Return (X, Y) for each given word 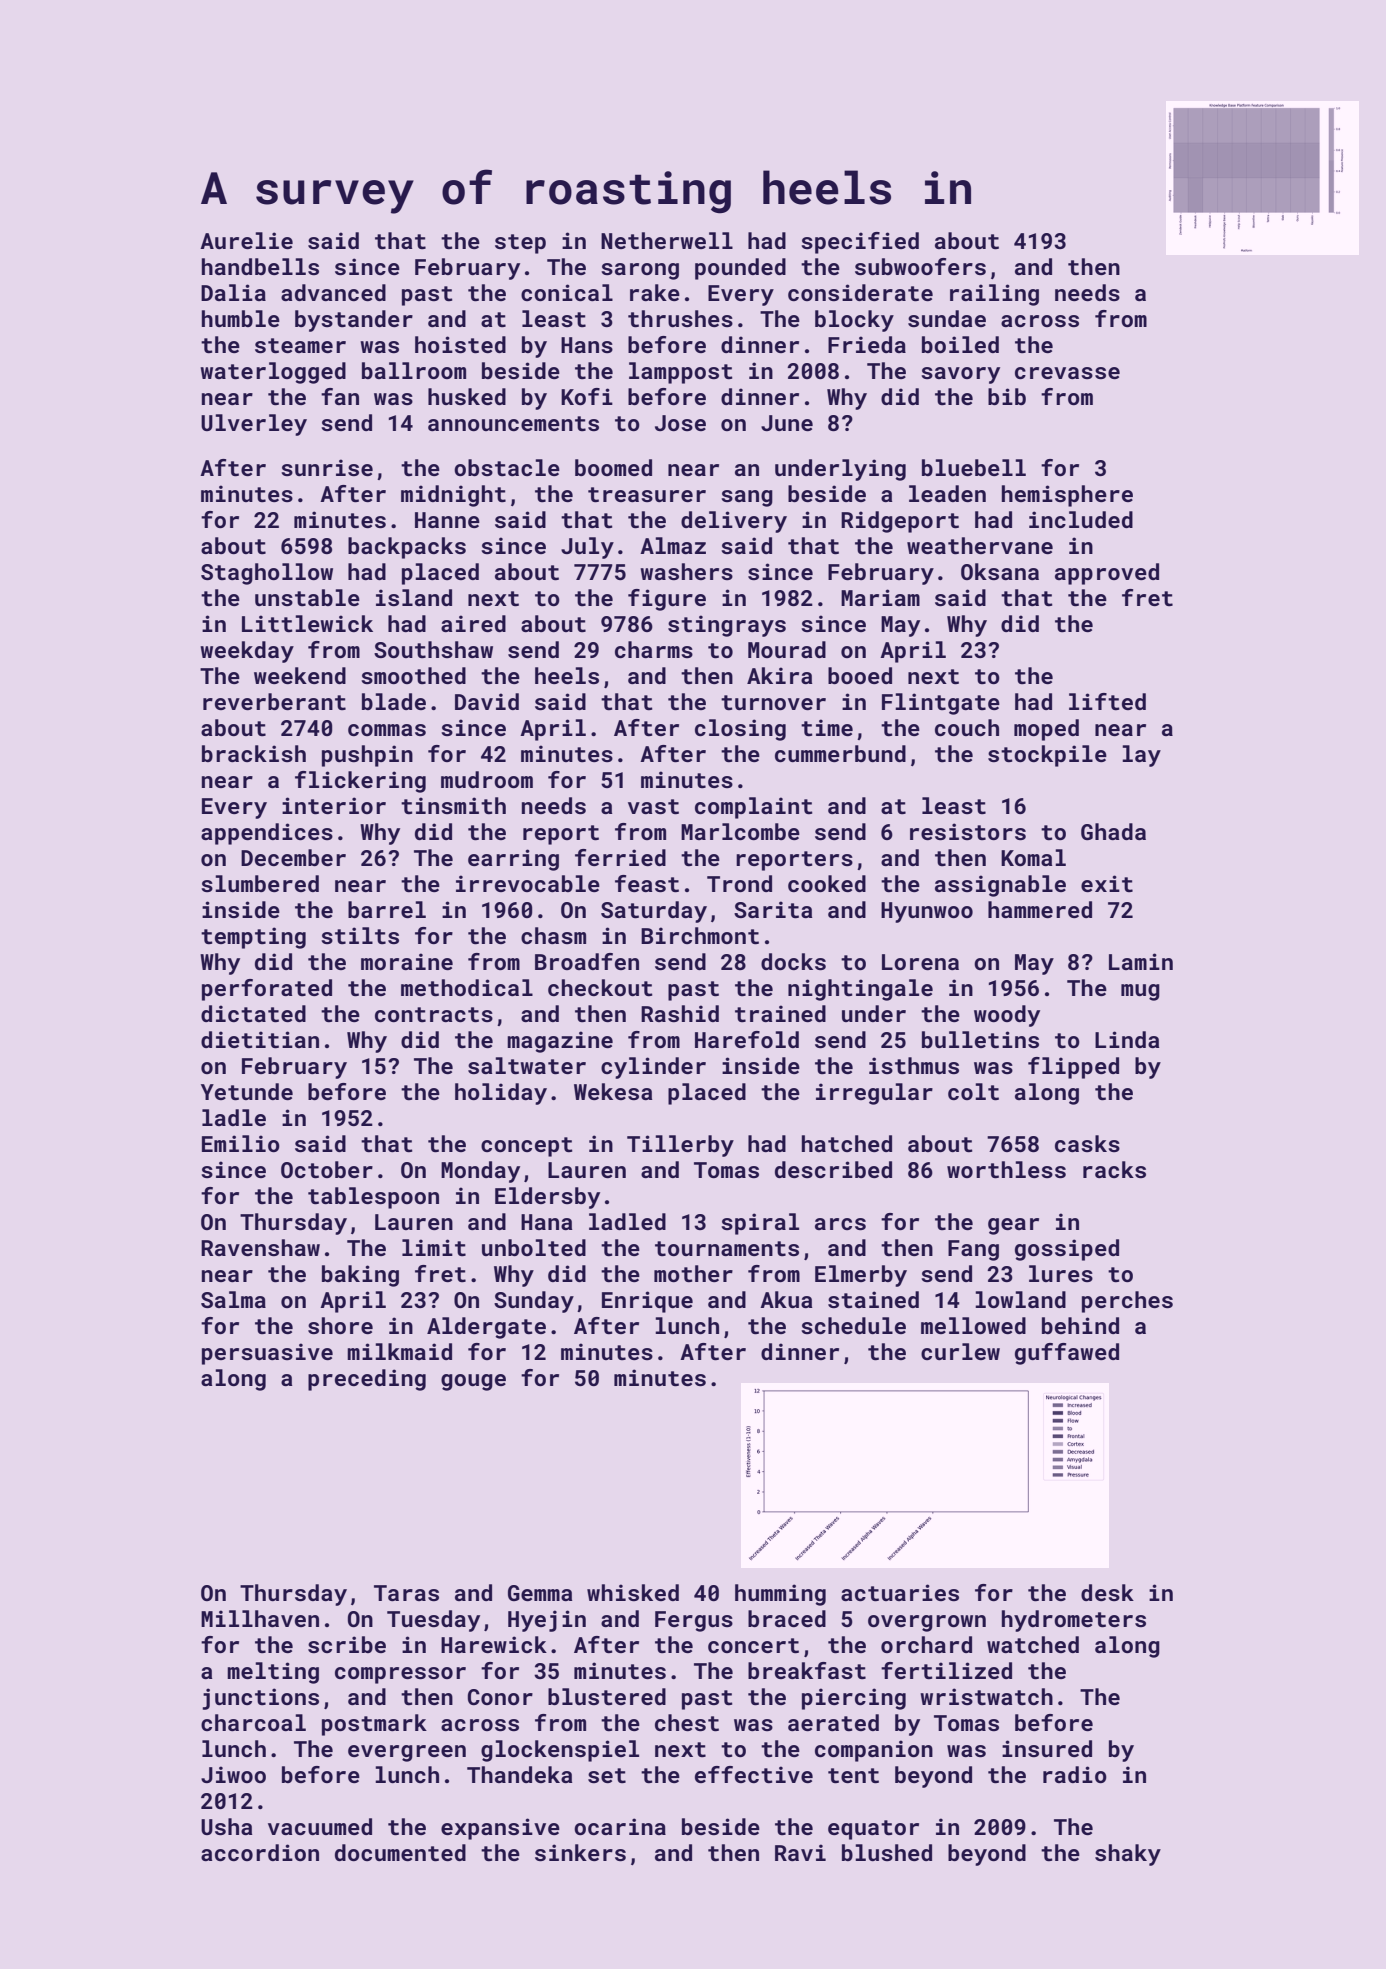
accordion (260, 1852)
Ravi (800, 1852)
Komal (1033, 857)
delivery (734, 522)
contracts (434, 1014)
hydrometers (1074, 1621)
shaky (1128, 1855)
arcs (840, 1224)
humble (241, 318)
